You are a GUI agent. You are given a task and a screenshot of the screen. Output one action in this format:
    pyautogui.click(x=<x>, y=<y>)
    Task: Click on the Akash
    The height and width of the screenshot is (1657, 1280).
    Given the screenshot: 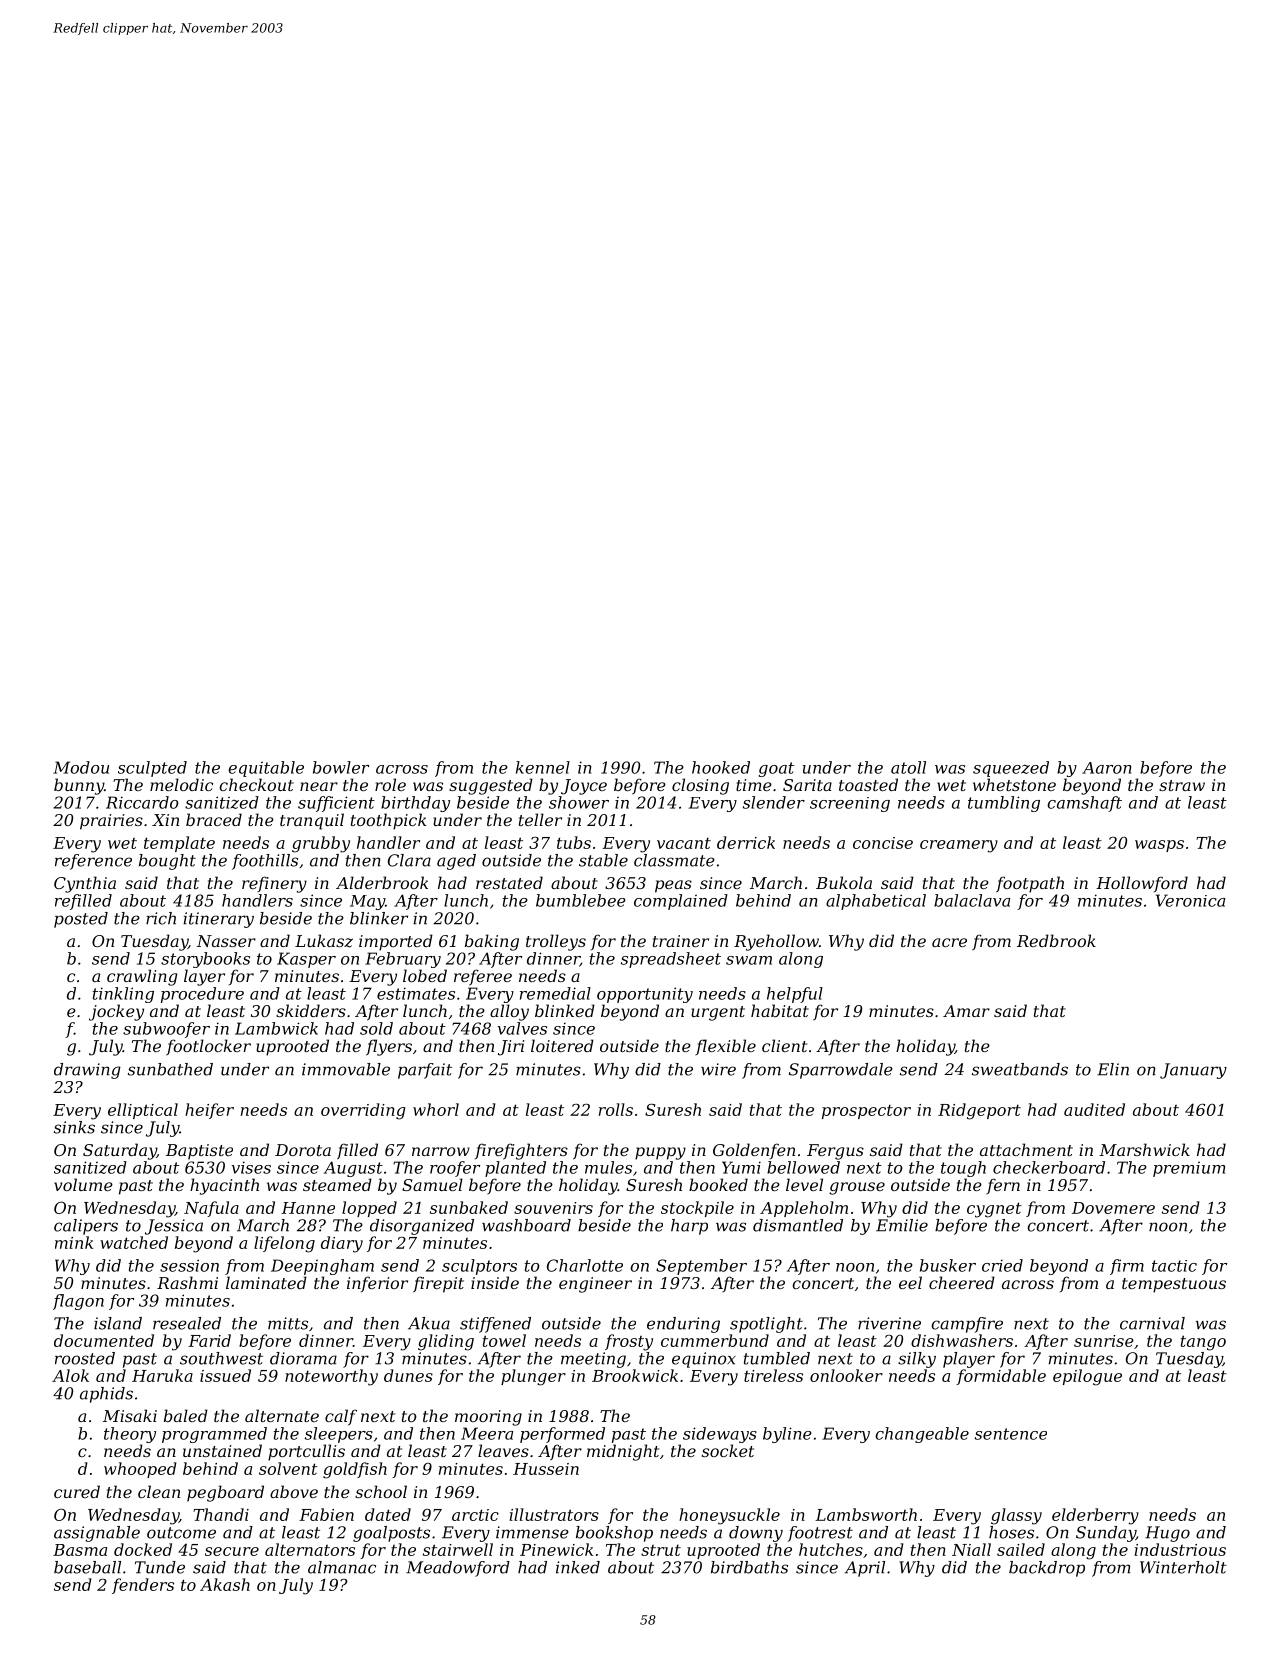 What is the action you would take?
    pyautogui.click(x=225, y=1584)
